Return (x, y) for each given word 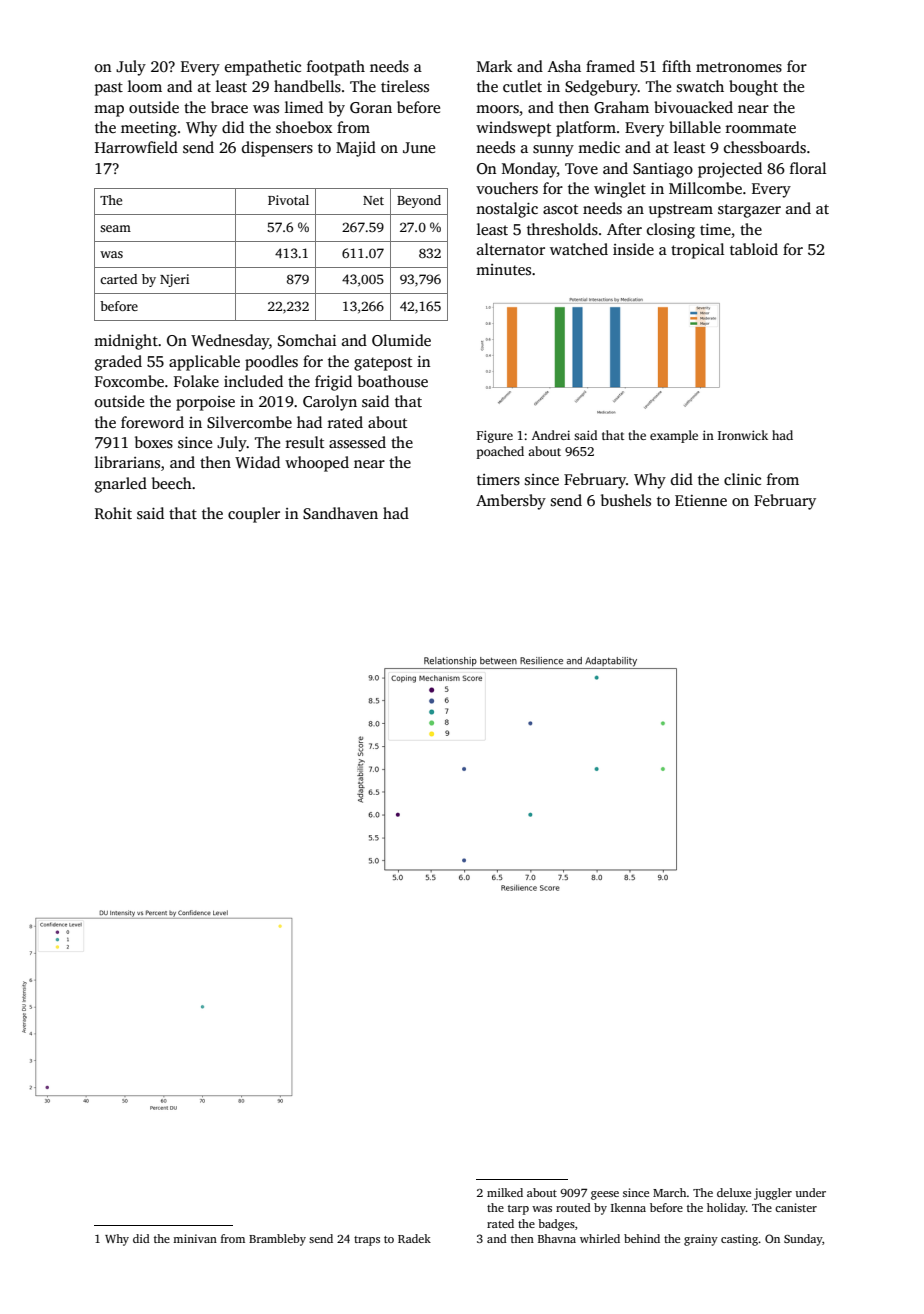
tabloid (754, 249)
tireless (405, 86)
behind (642, 1238)
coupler (254, 515)
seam (115, 228)
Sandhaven (340, 513)
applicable (204, 363)
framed (610, 66)
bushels (626, 500)
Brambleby (277, 1240)
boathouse (393, 381)
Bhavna (557, 1238)
